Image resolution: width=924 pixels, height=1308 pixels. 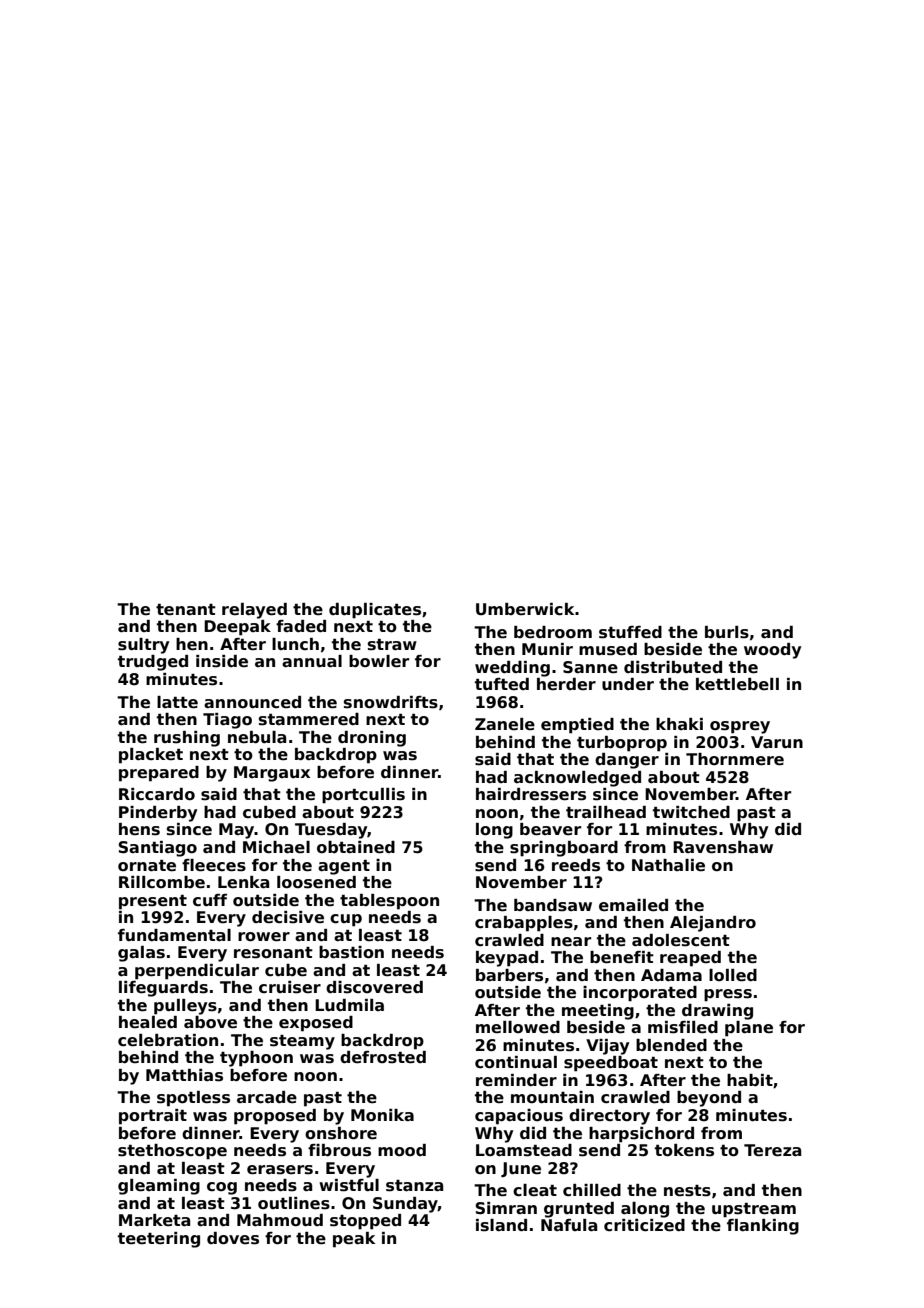 I want to click on doves, so click(x=233, y=1238).
